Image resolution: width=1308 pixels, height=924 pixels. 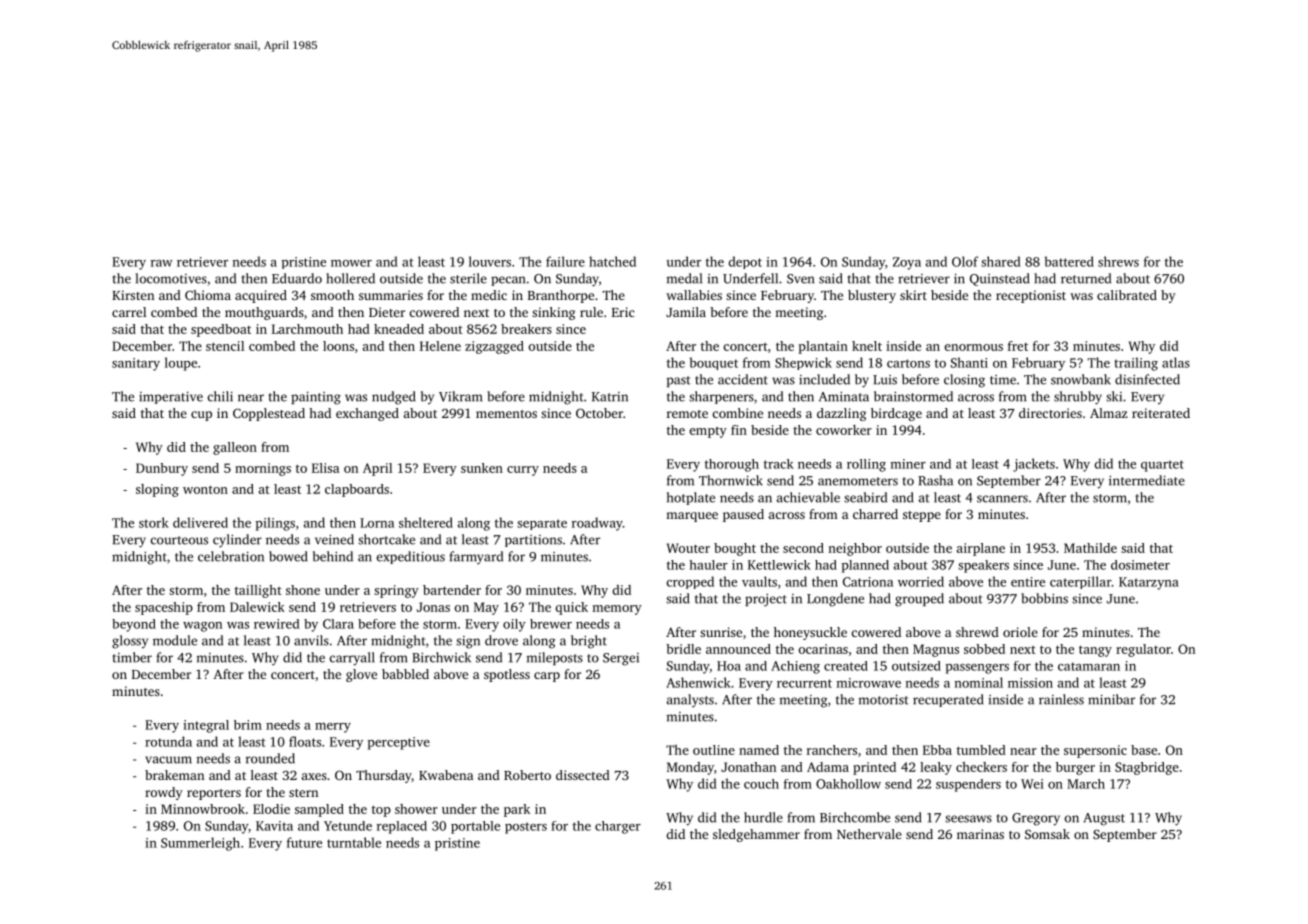 I want to click on hatched, so click(x=612, y=261).
